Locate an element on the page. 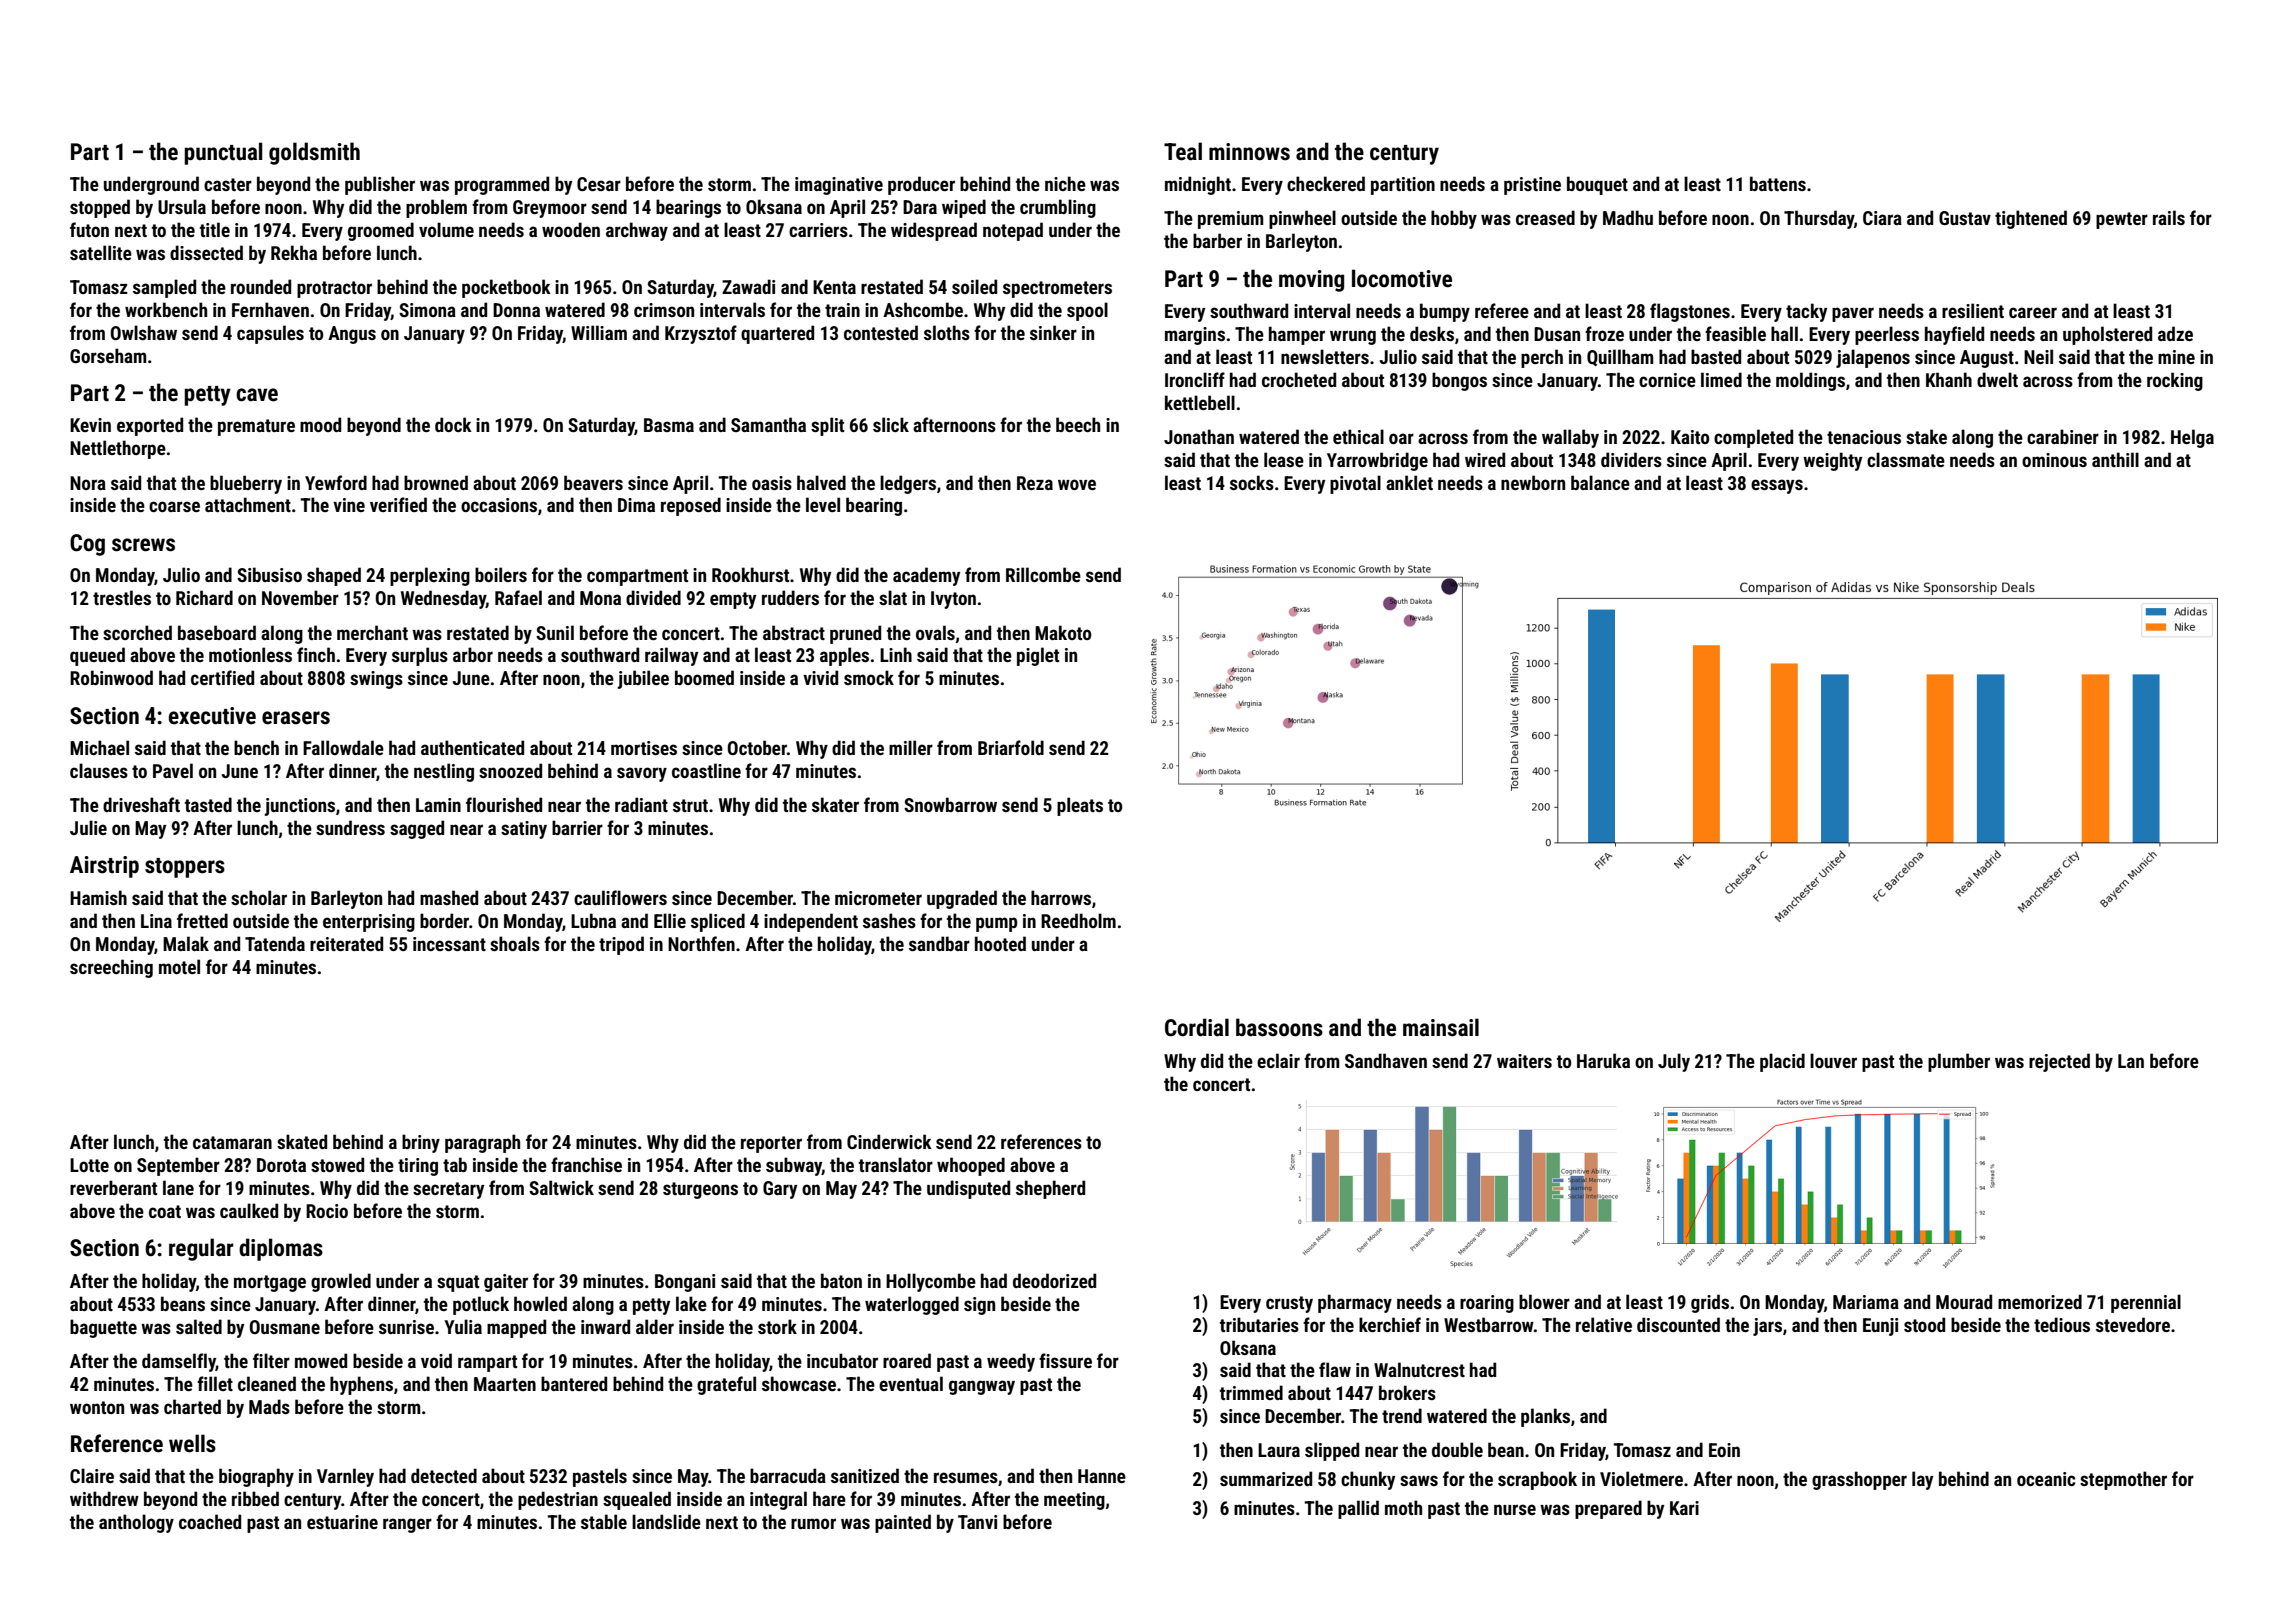 Image resolution: width=2292 pixels, height=1620 pixels. tenacious is located at coordinates (1864, 437).
